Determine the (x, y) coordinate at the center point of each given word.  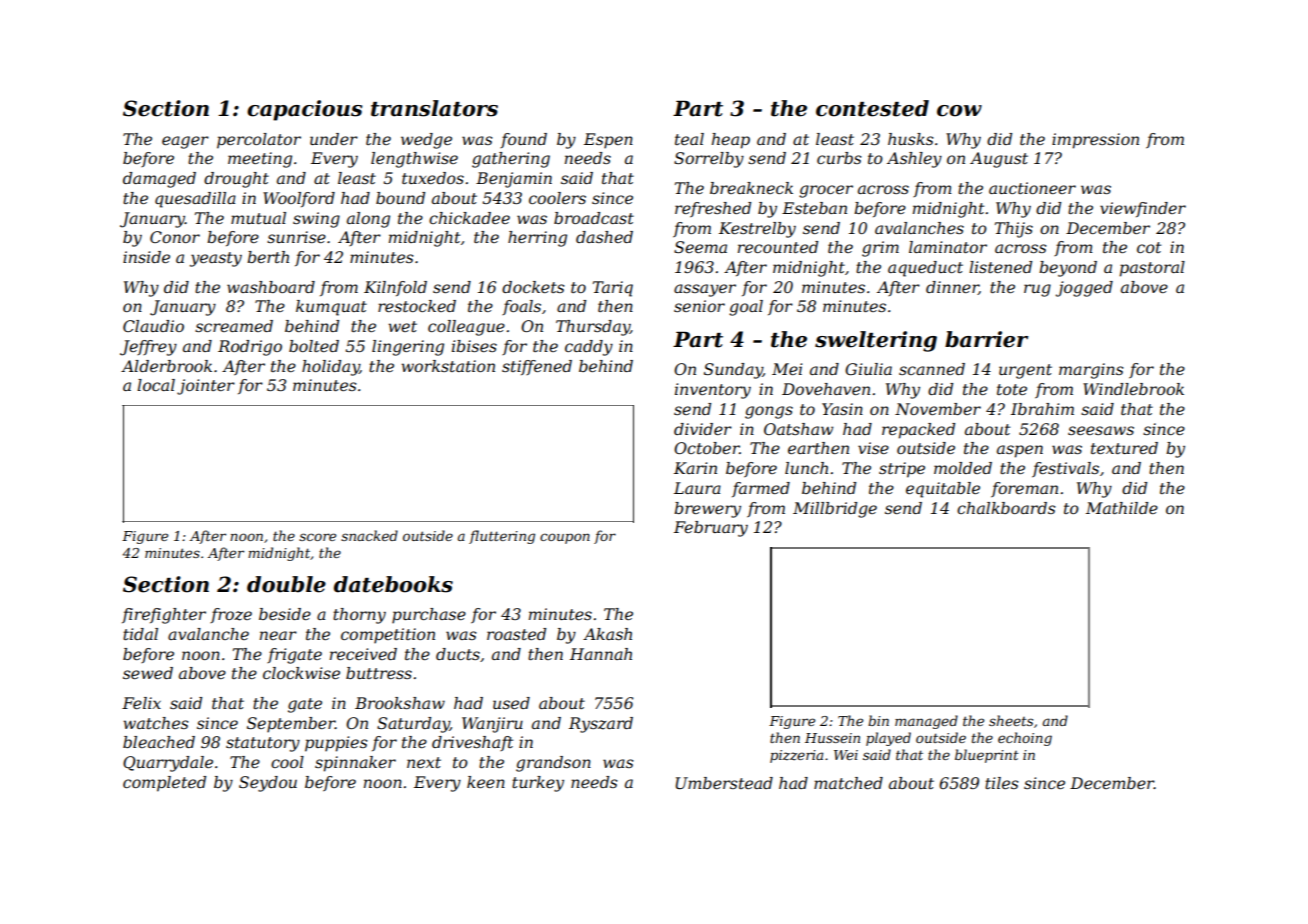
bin (878, 720)
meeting (260, 160)
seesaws (1101, 430)
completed (164, 784)
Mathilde (1122, 508)
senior (699, 306)
